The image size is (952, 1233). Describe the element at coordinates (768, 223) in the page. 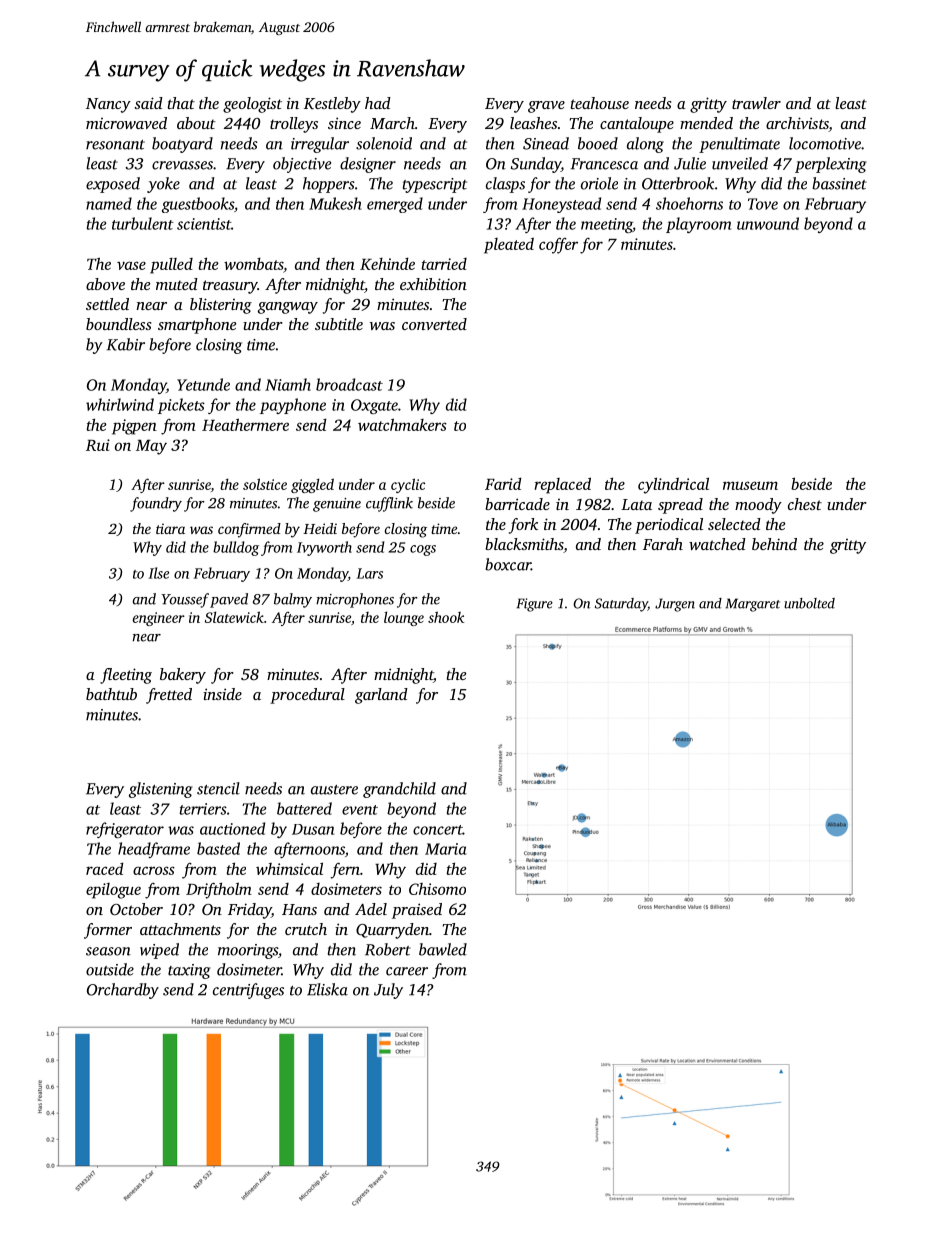

I see `unwound` at that location.
